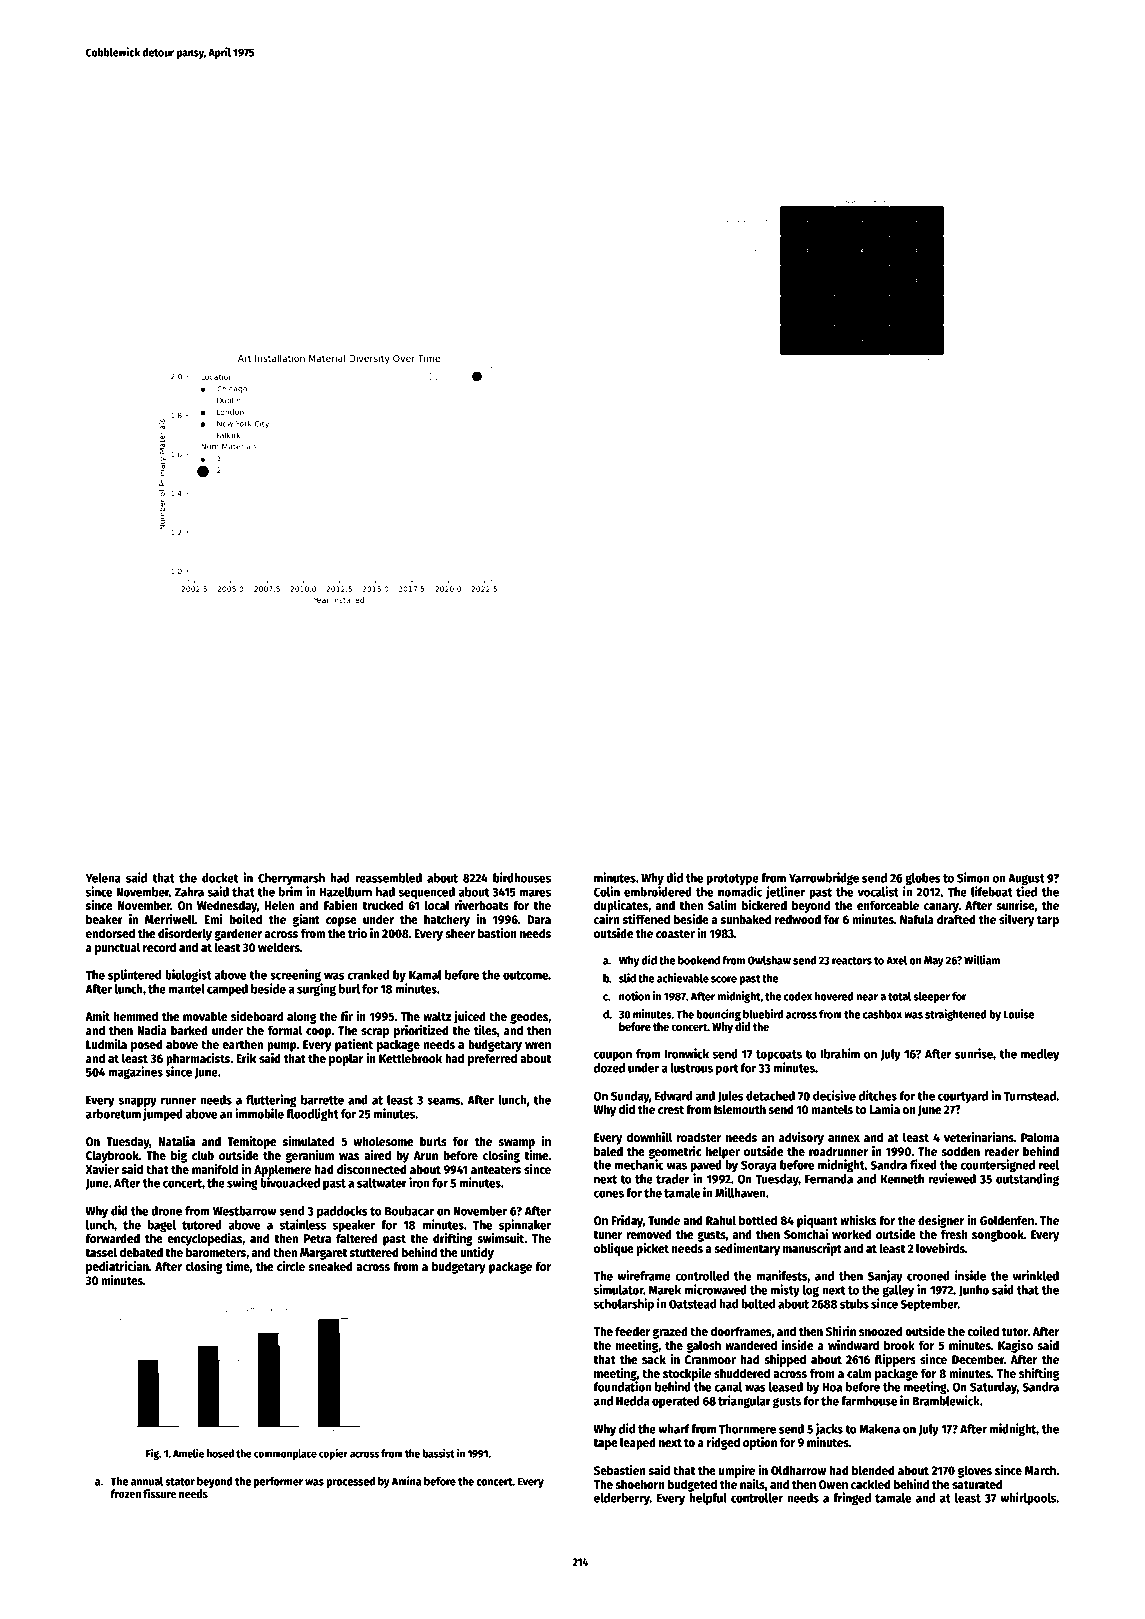  What do you see at coordinates (622, 1499) in the page?
I see `elderberry` at bounding box center [622, 1499].
